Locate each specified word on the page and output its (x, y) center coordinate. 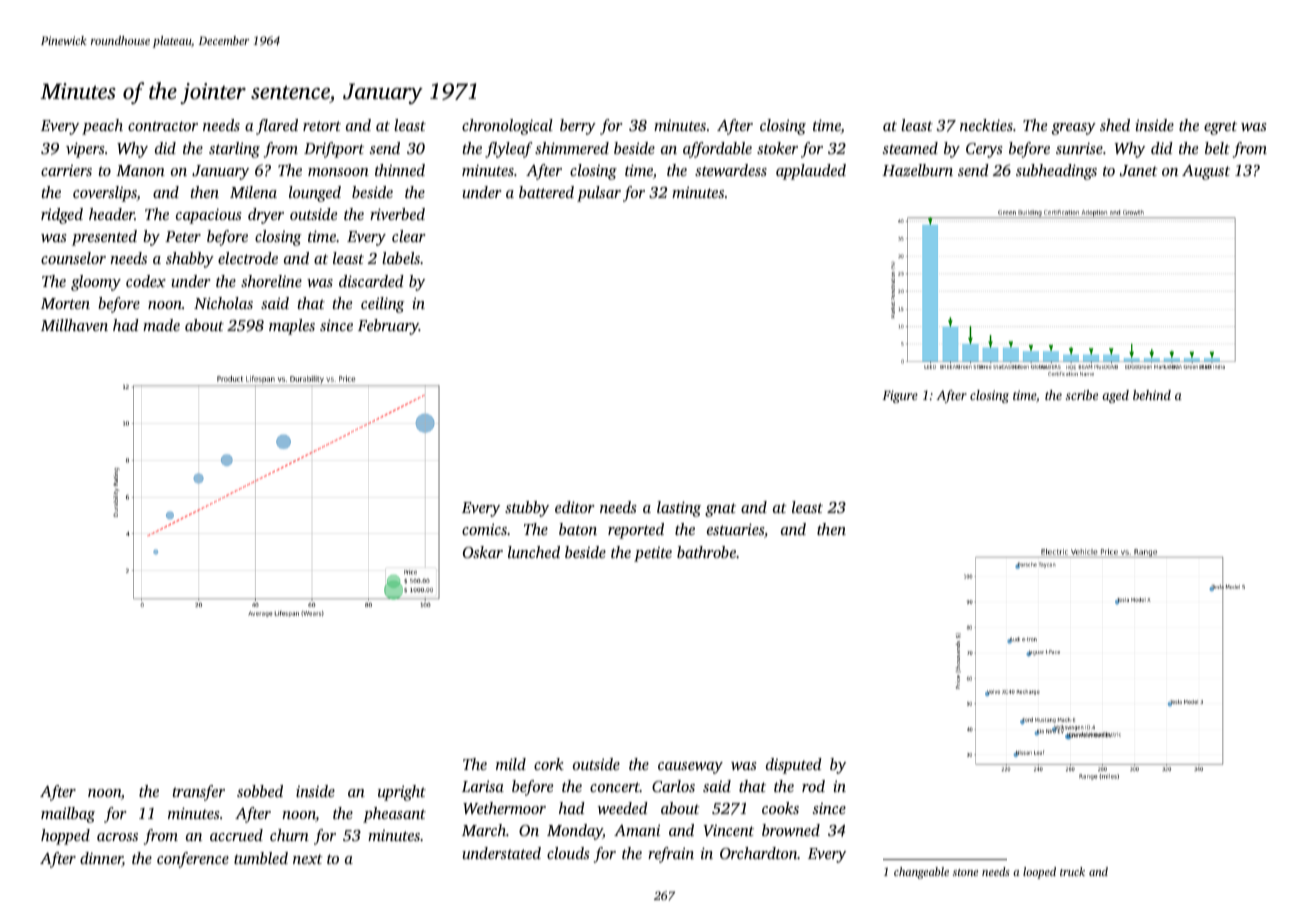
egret (1220, 128)
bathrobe (706, 552)
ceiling (383, 305)
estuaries (735, 529)
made (161, 325)
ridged (62, 216)
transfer (198, 793)
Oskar (483, 552)
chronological (507, 127)
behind (1152, 395)
